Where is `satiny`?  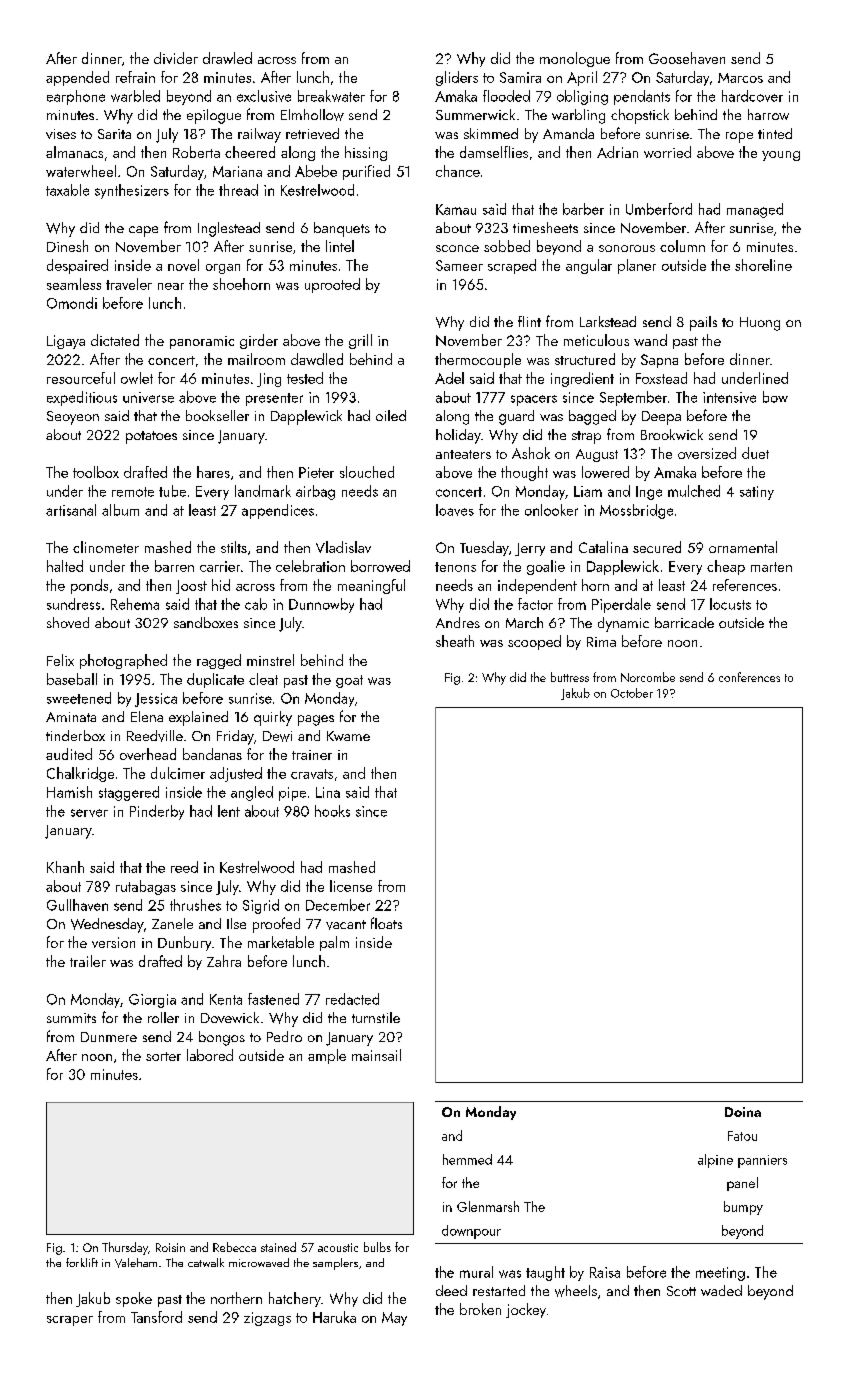 satiny is located at coordinates (757, 493).
